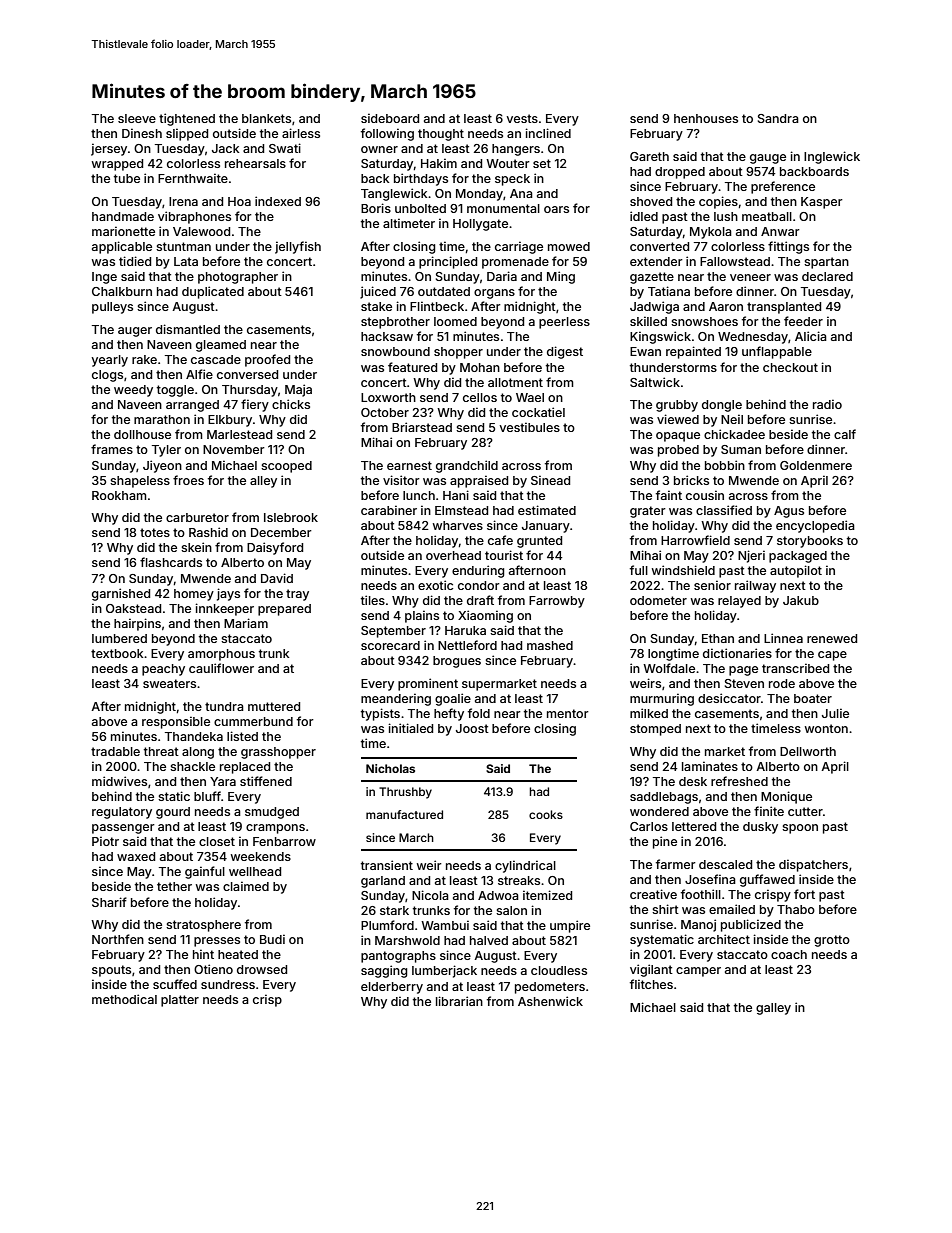 This screenshot has width=952, height=1233. What do you see at coordinates (651, 984) in the screenshot?
I see `flitches` at bounding box center [651, 984].
